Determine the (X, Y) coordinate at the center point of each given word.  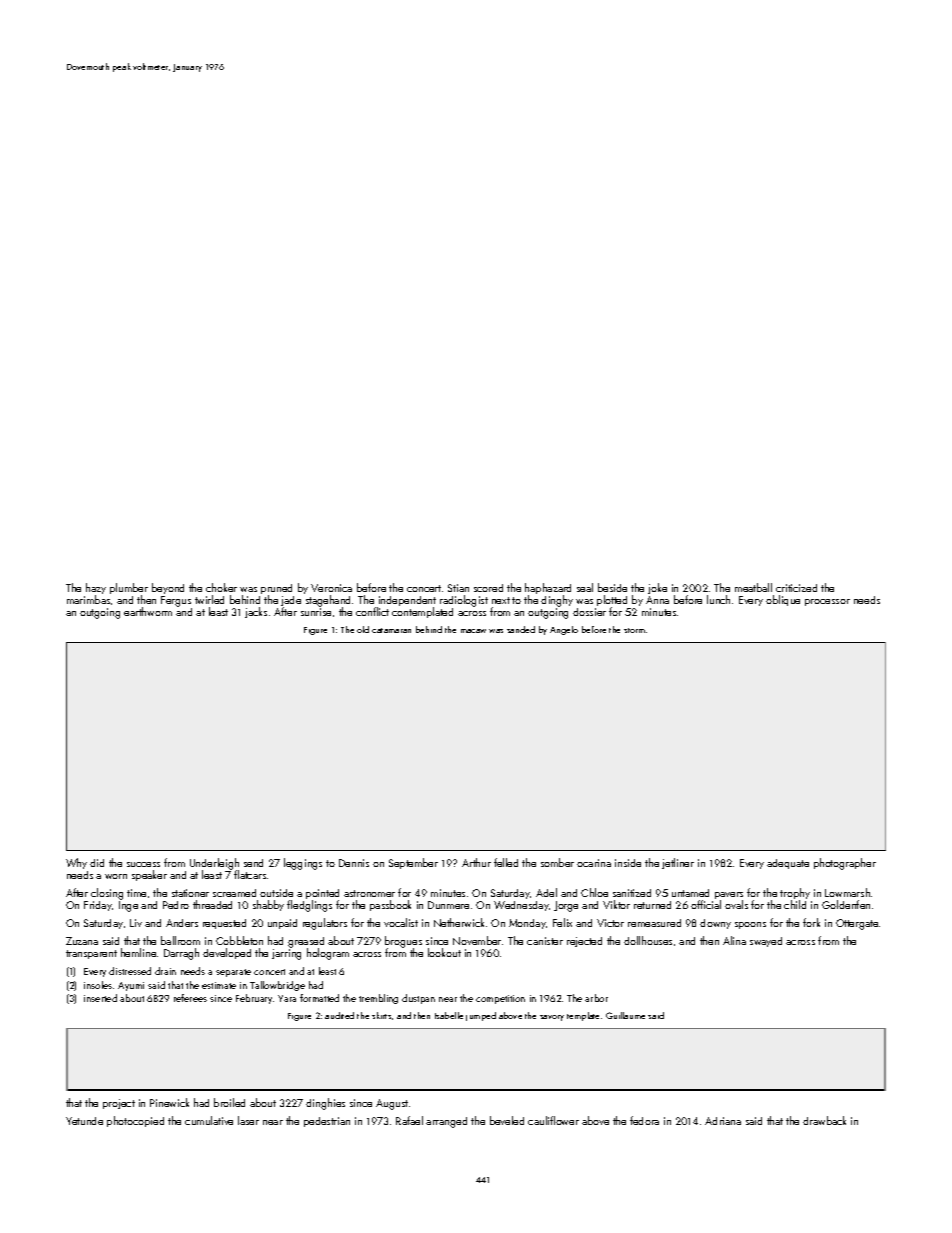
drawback (824, 1120)
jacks (256, 612)
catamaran (391, 630)
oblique (783, 600)
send (253, 863)
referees (190, 998)
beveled (507, 1120)
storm (634, 630)
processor (827, 602)
